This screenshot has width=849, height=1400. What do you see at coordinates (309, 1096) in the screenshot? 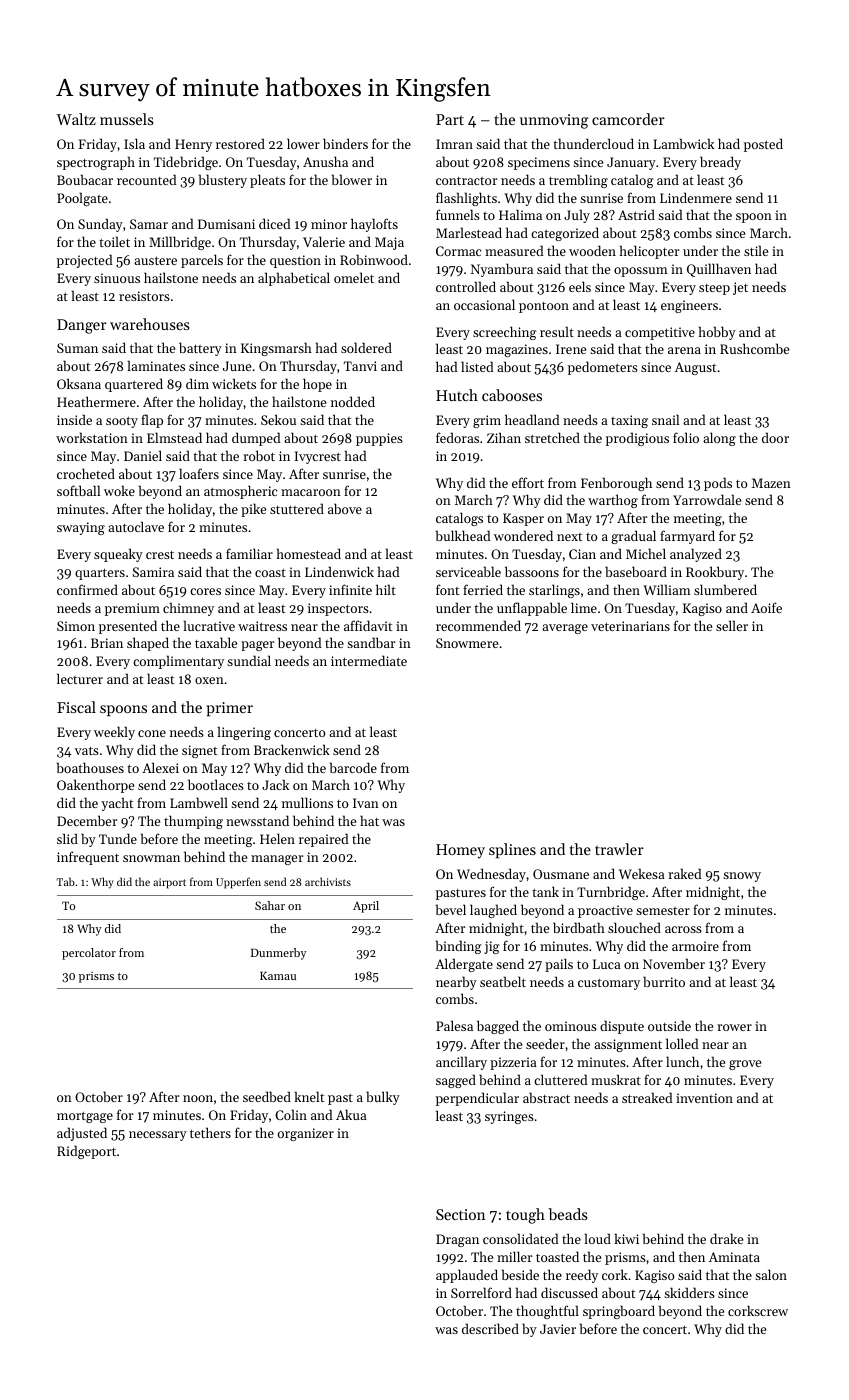
I see `knelt` at bounding box center [309, 1096].
